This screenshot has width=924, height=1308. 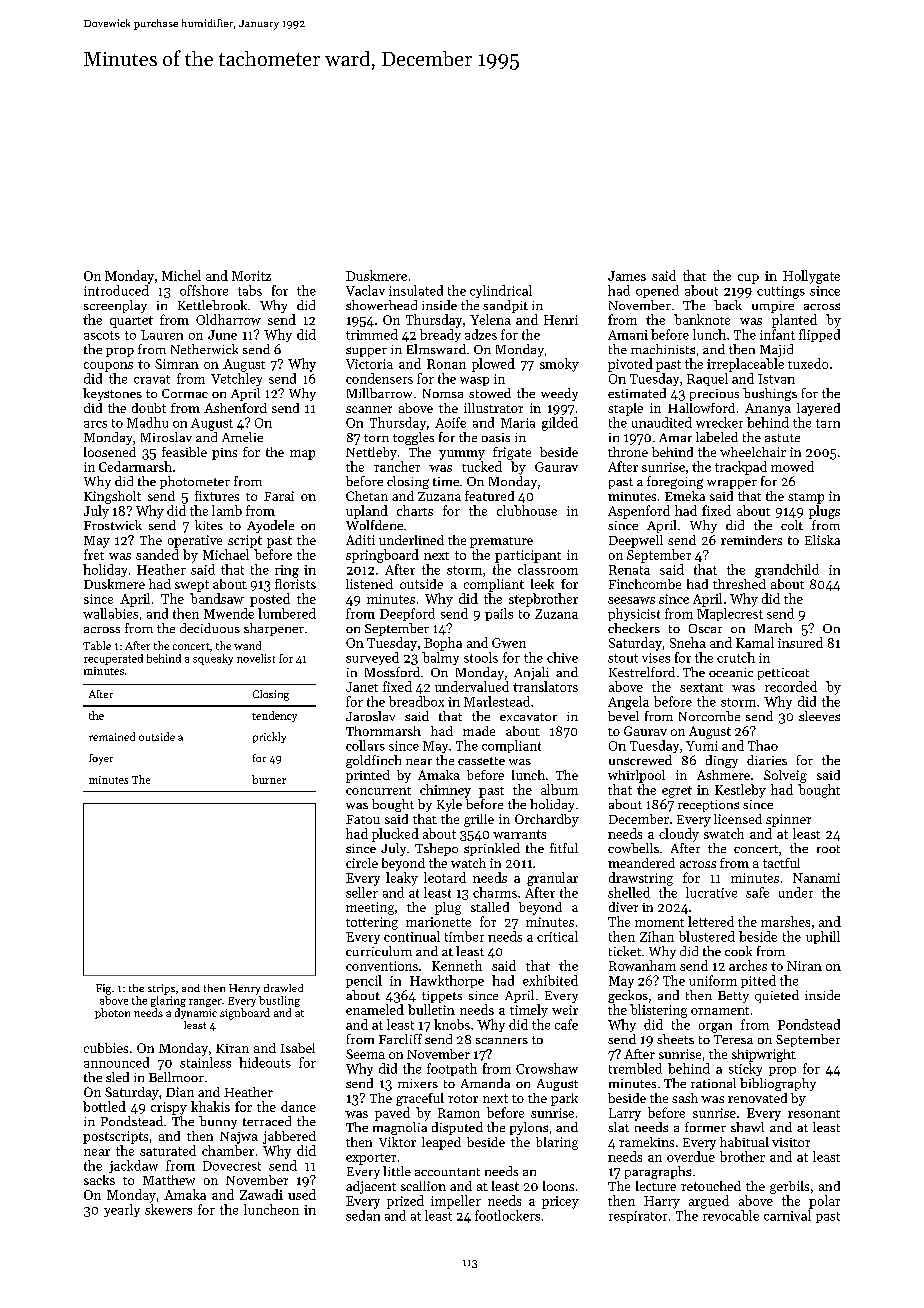 I want to click on Istvan, so click(x=776, y=379).
